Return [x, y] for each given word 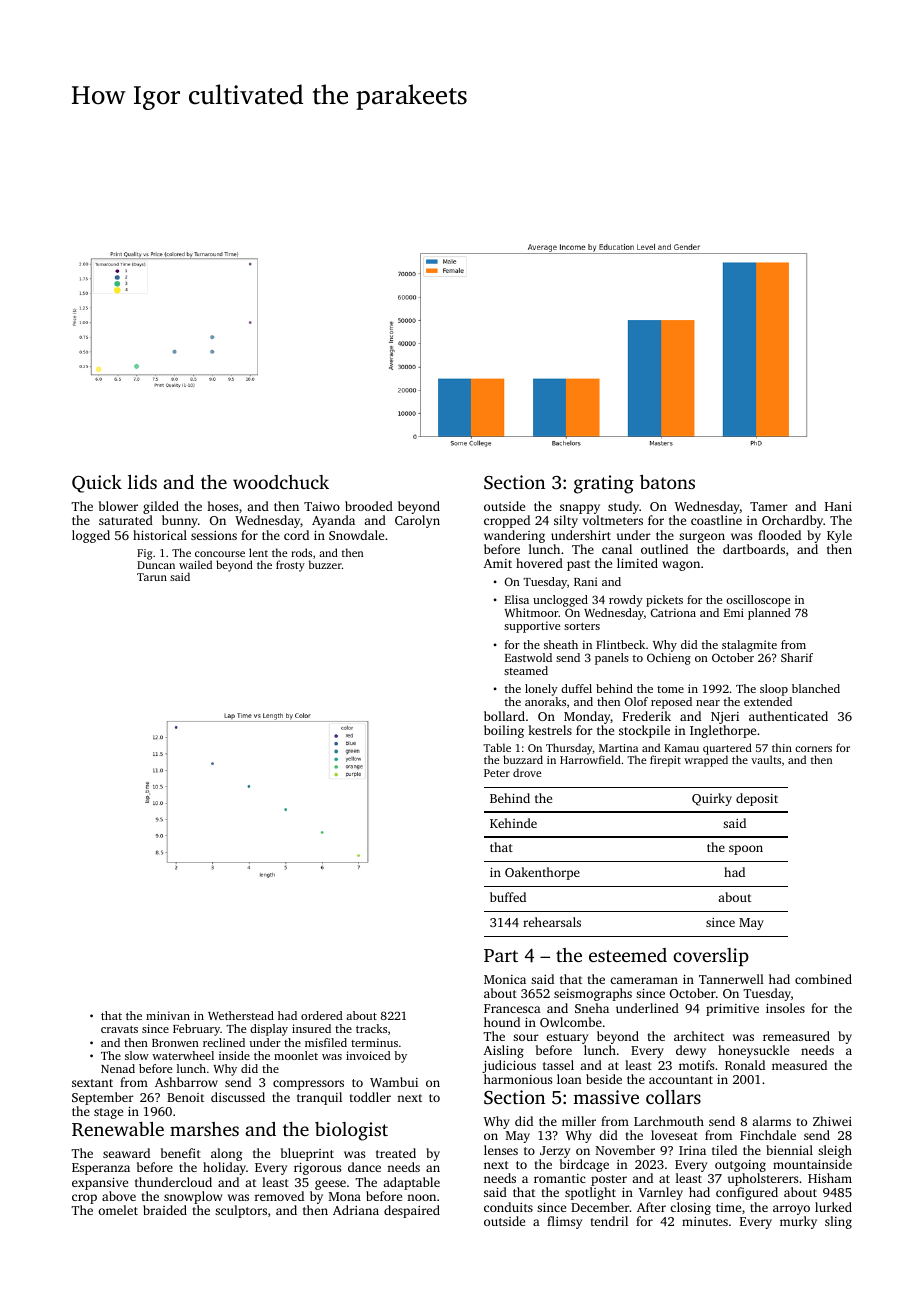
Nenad [118, 1068]
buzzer [325, 564]
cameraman [644, 980]
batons [667, 482]
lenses [501, 1150]
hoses [222, 506]
